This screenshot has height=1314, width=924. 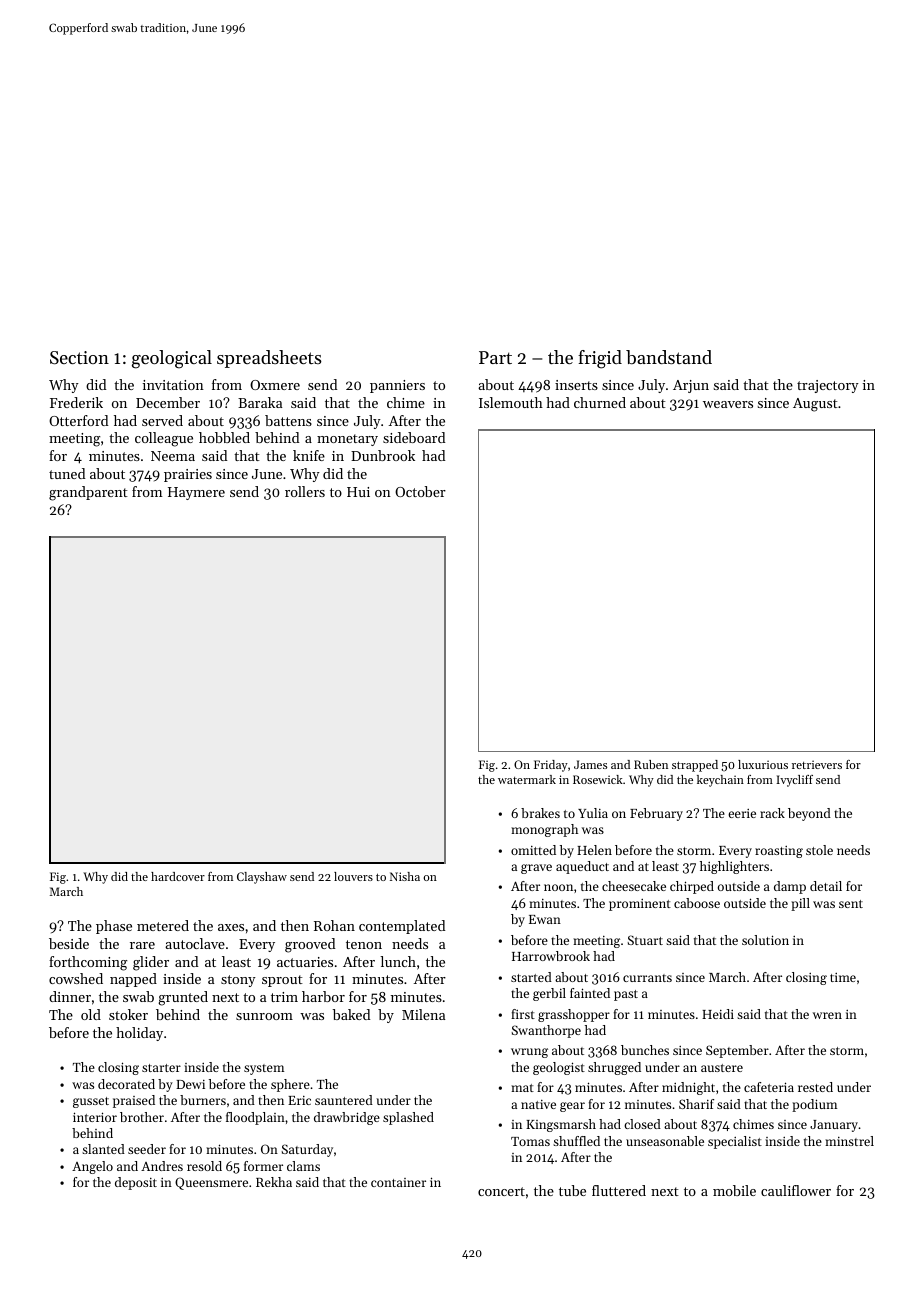 What do you see at coordinates (79, 357) in the screenshot?
I see `Section` at bounding box center [79, 357].
